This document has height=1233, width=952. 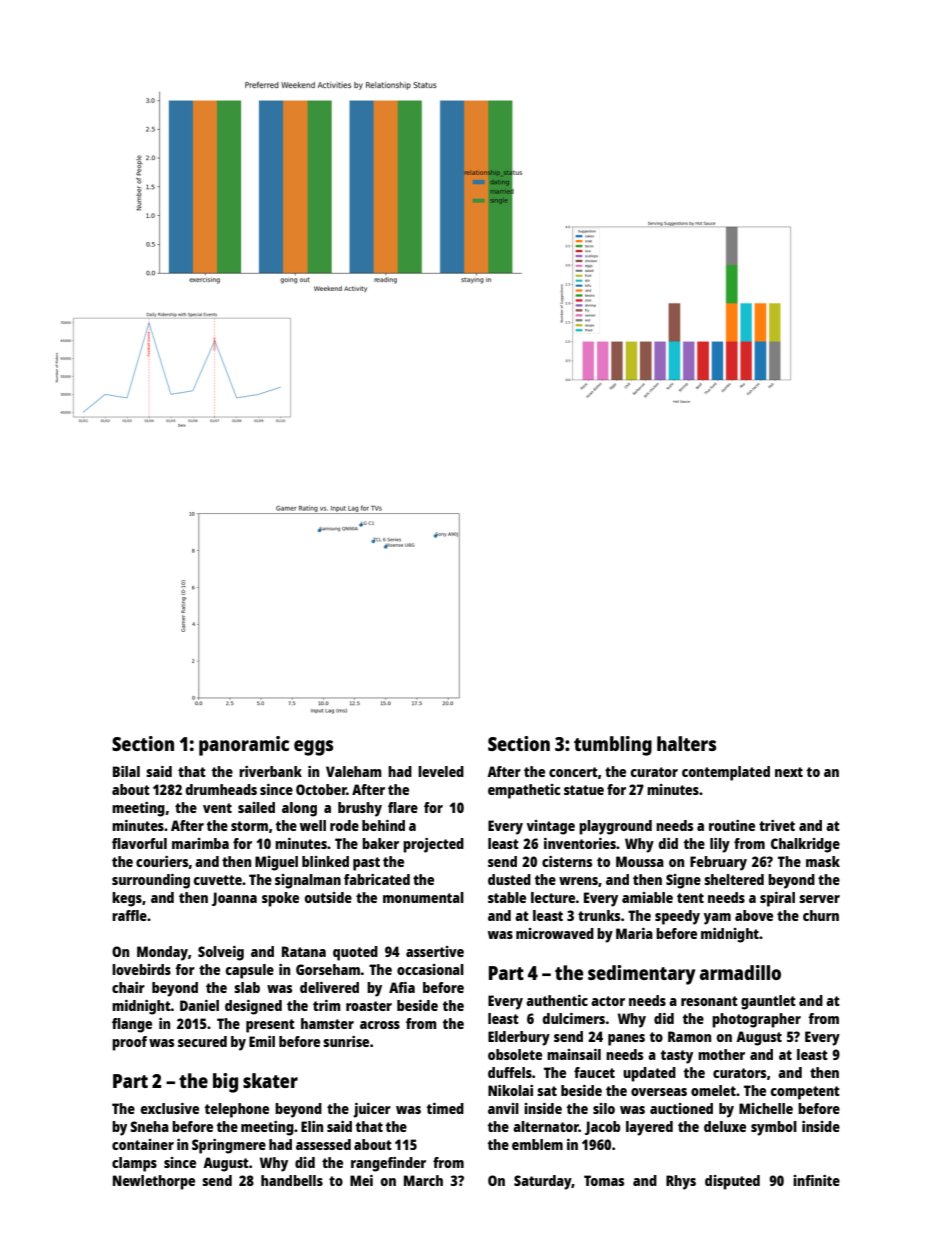 What do you see at coordinates (756, 1020) in the document?
I see `photographer` at bounding box center [756, 1020].
